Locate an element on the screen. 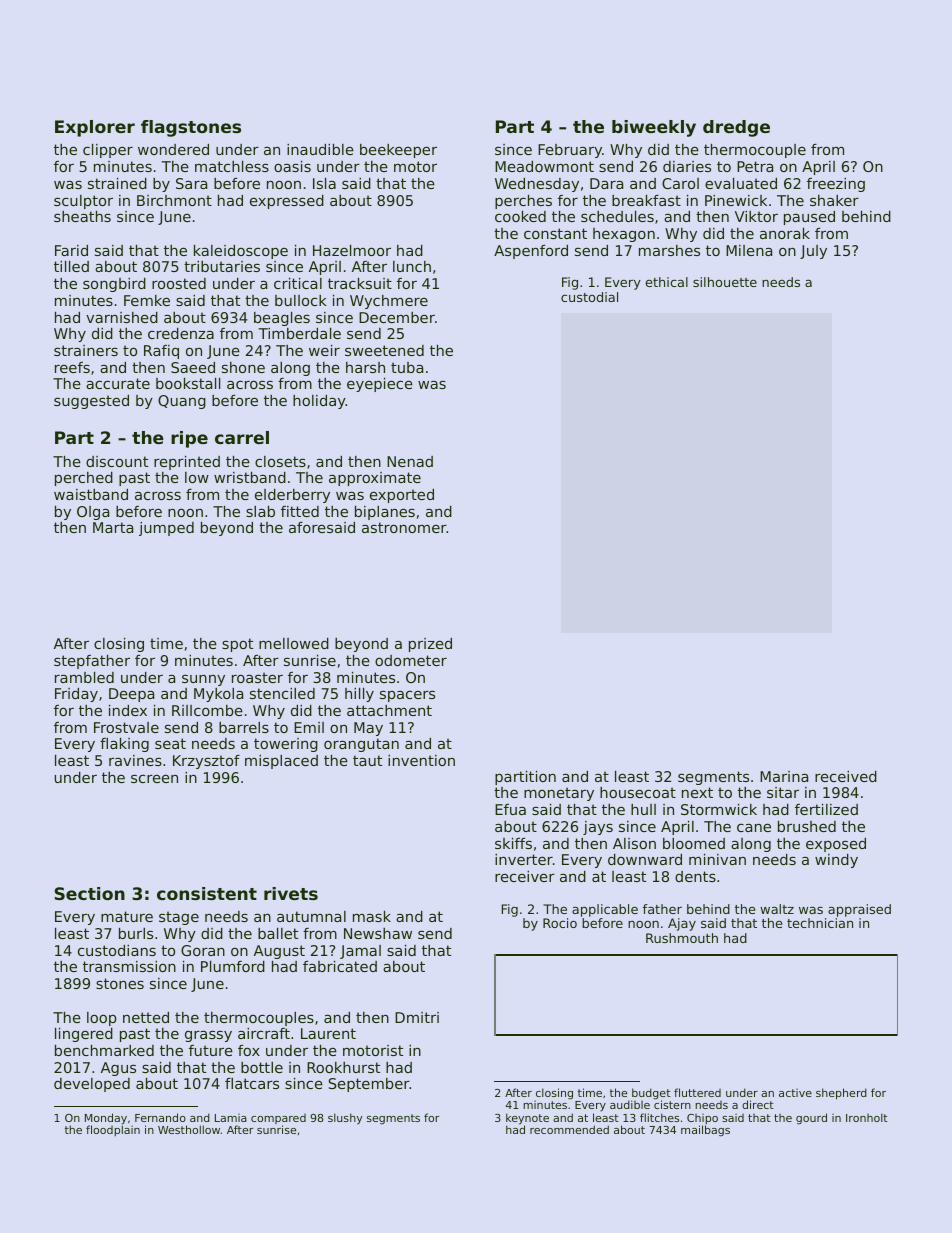 This screenshot has width=952, height=1233. biweekly is located at coordinates (654, 128).
